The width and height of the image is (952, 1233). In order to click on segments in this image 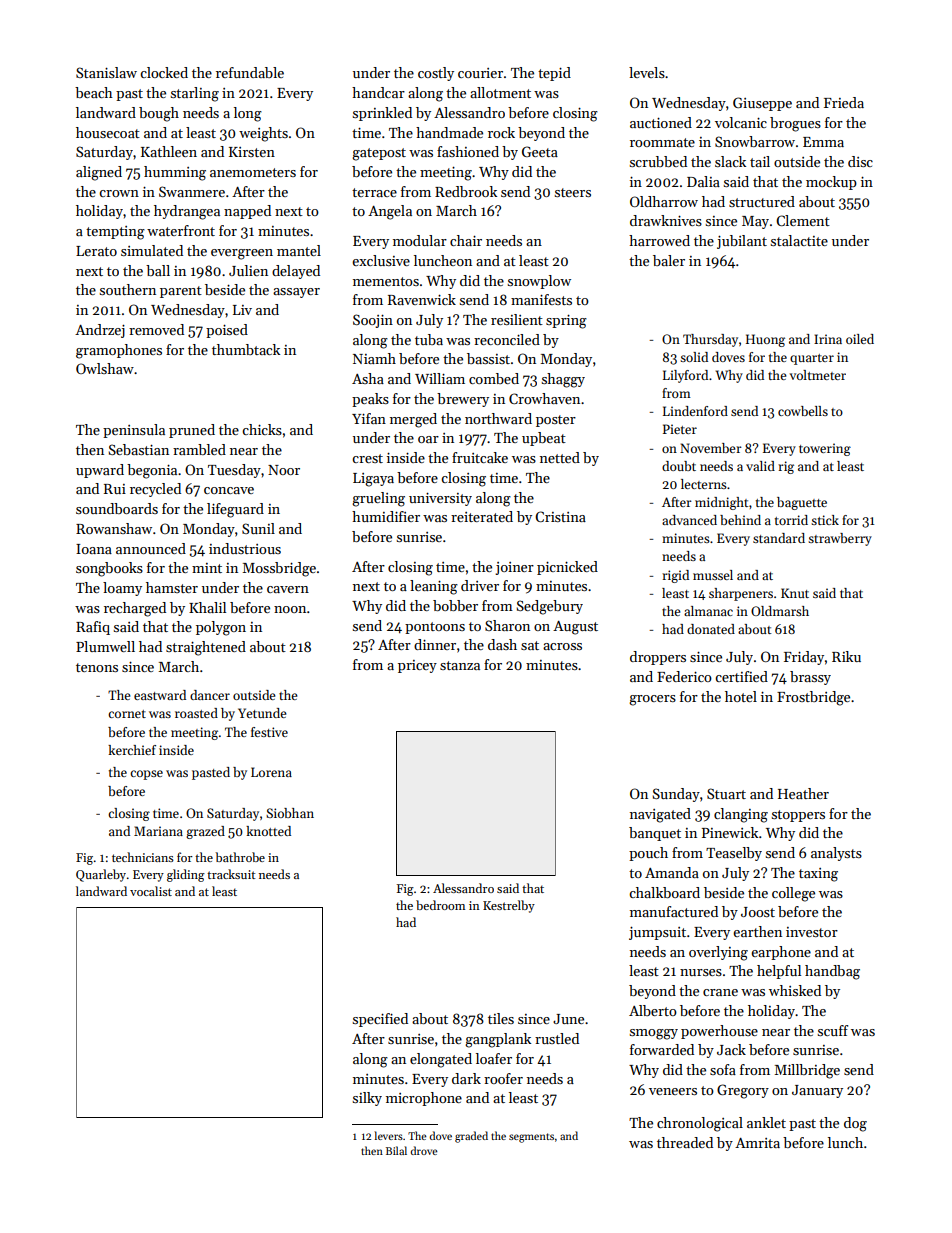, I will do `click(531, 1138)`.
